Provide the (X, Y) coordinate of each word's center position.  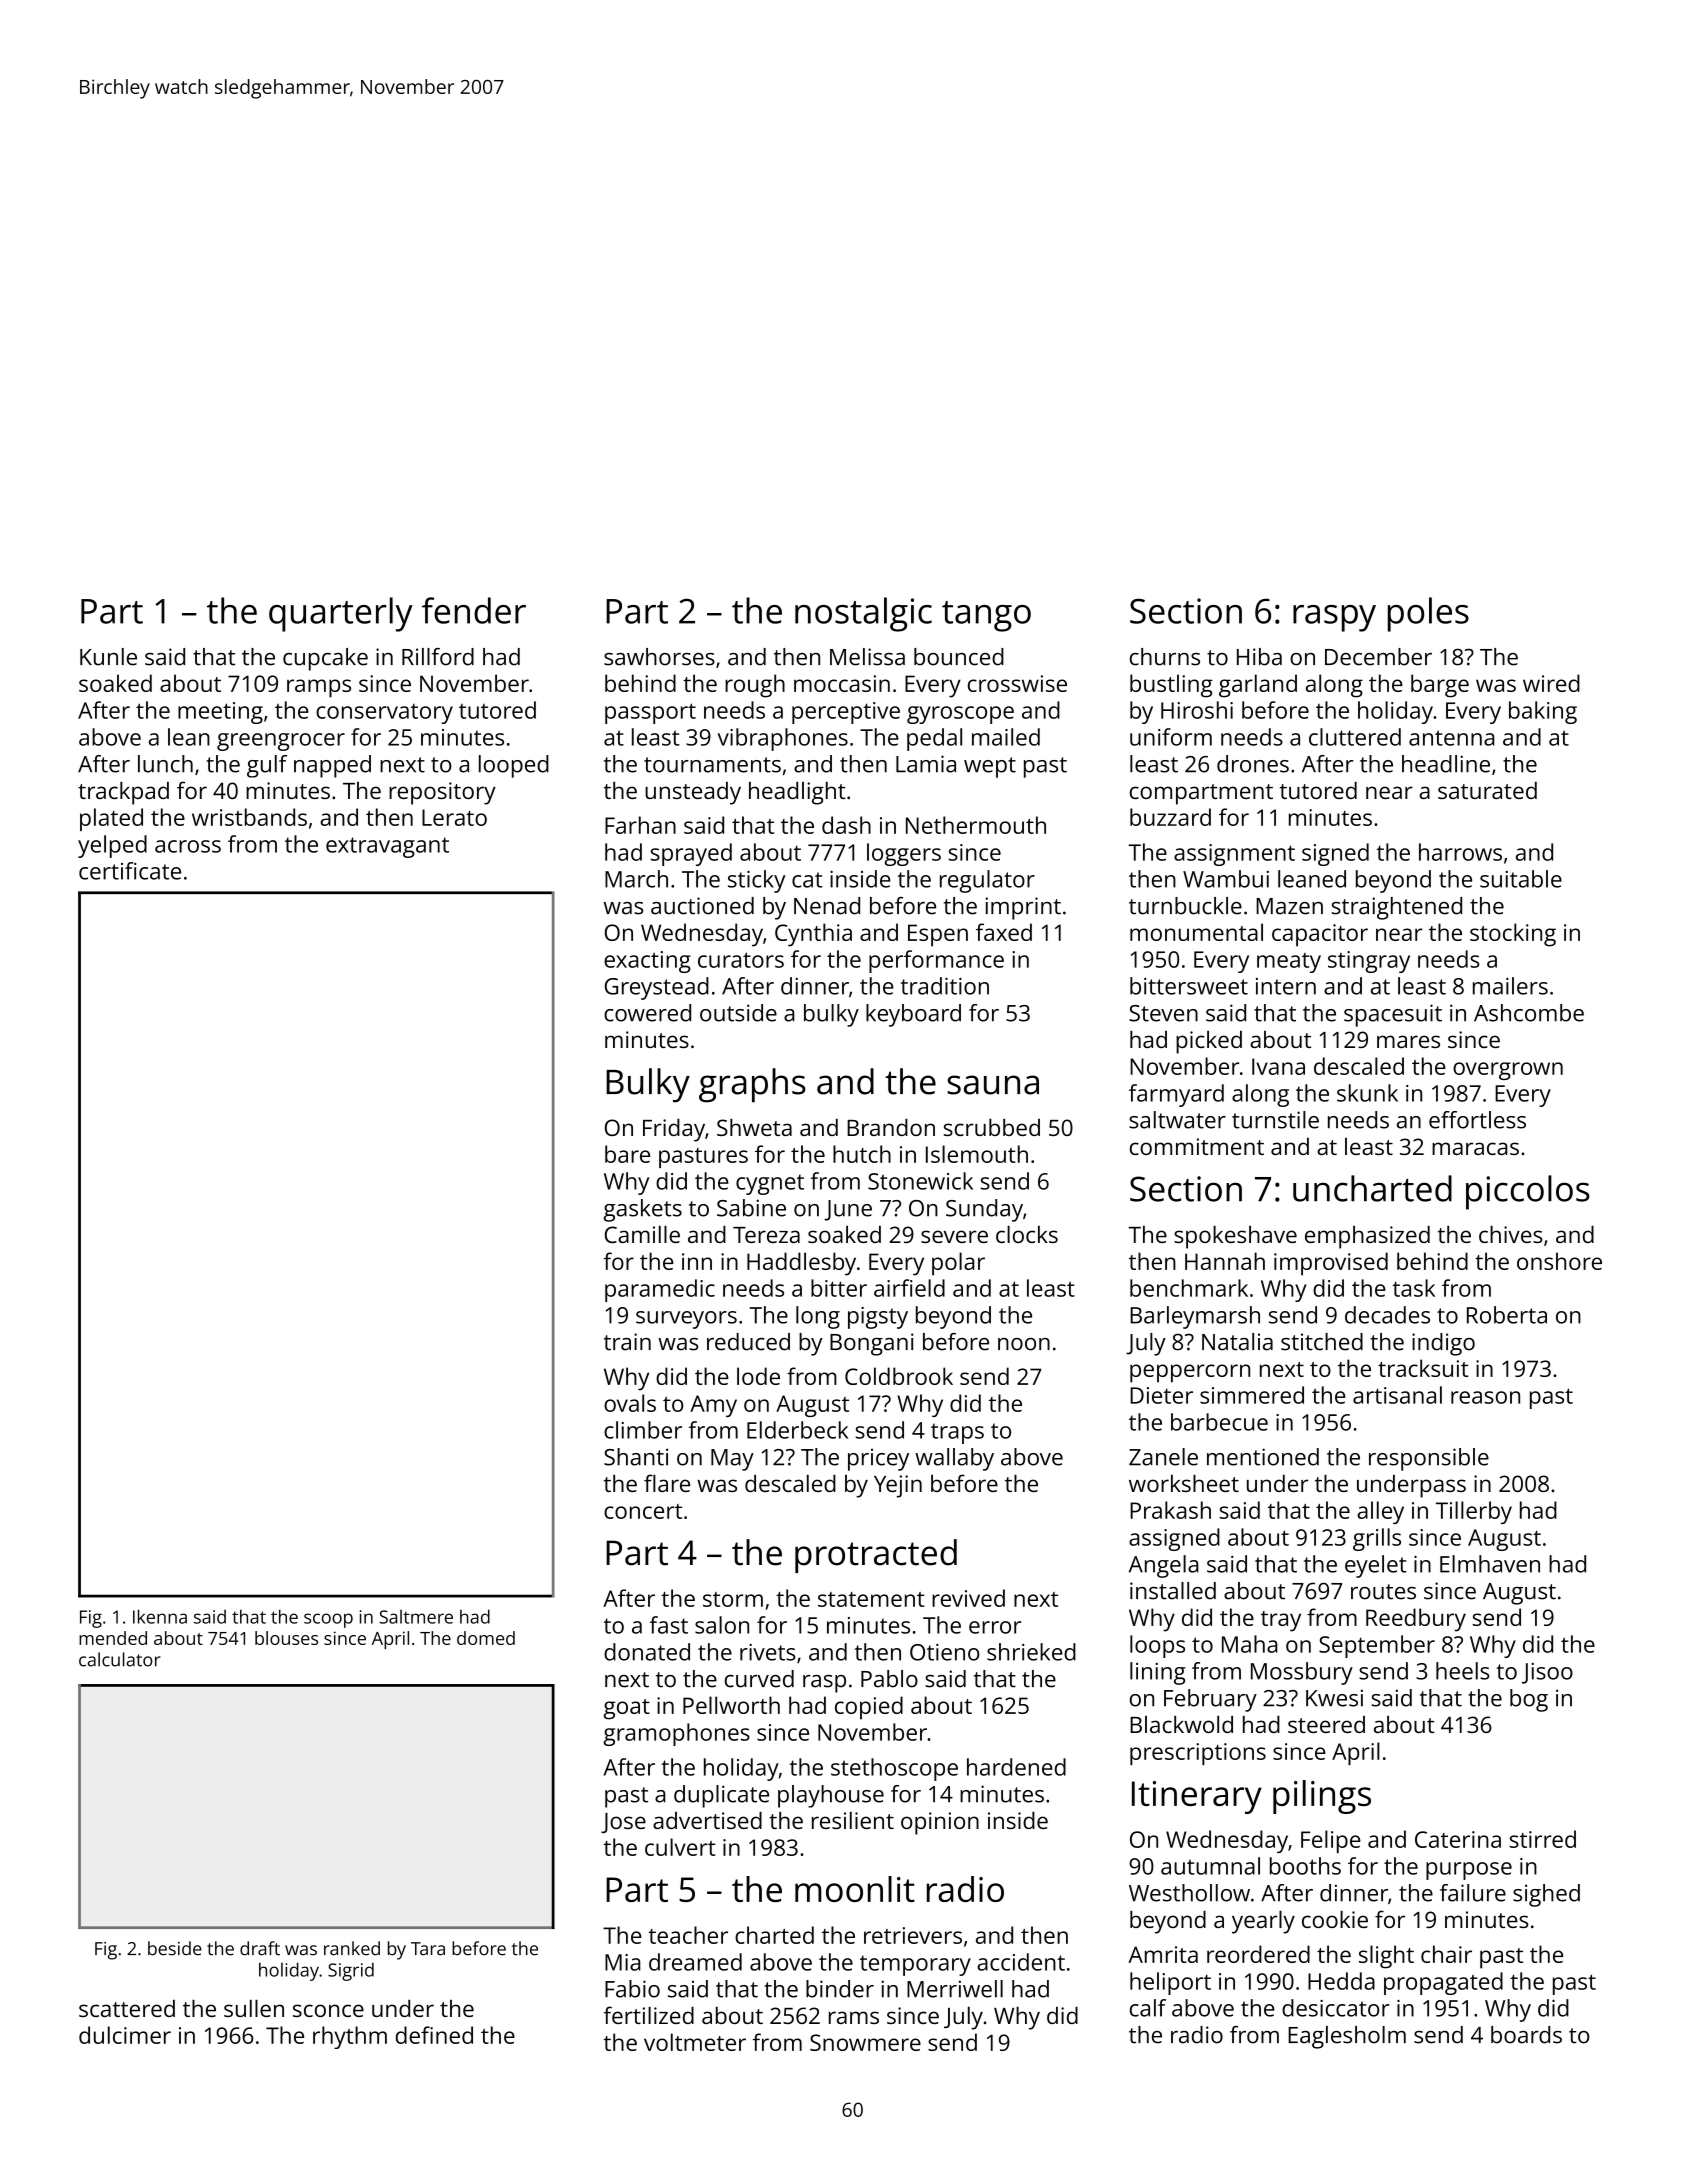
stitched (1322, 1342)
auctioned (702, 906)
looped (514, 766)
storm (733, 1599)
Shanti (636, 1457)
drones (1253, 764)
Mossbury (1302, 1673)
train (627, 1342)
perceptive (846, 713)
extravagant (387, 847)
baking (1543, 712)
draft (260, 1948)
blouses (286, 1638)
